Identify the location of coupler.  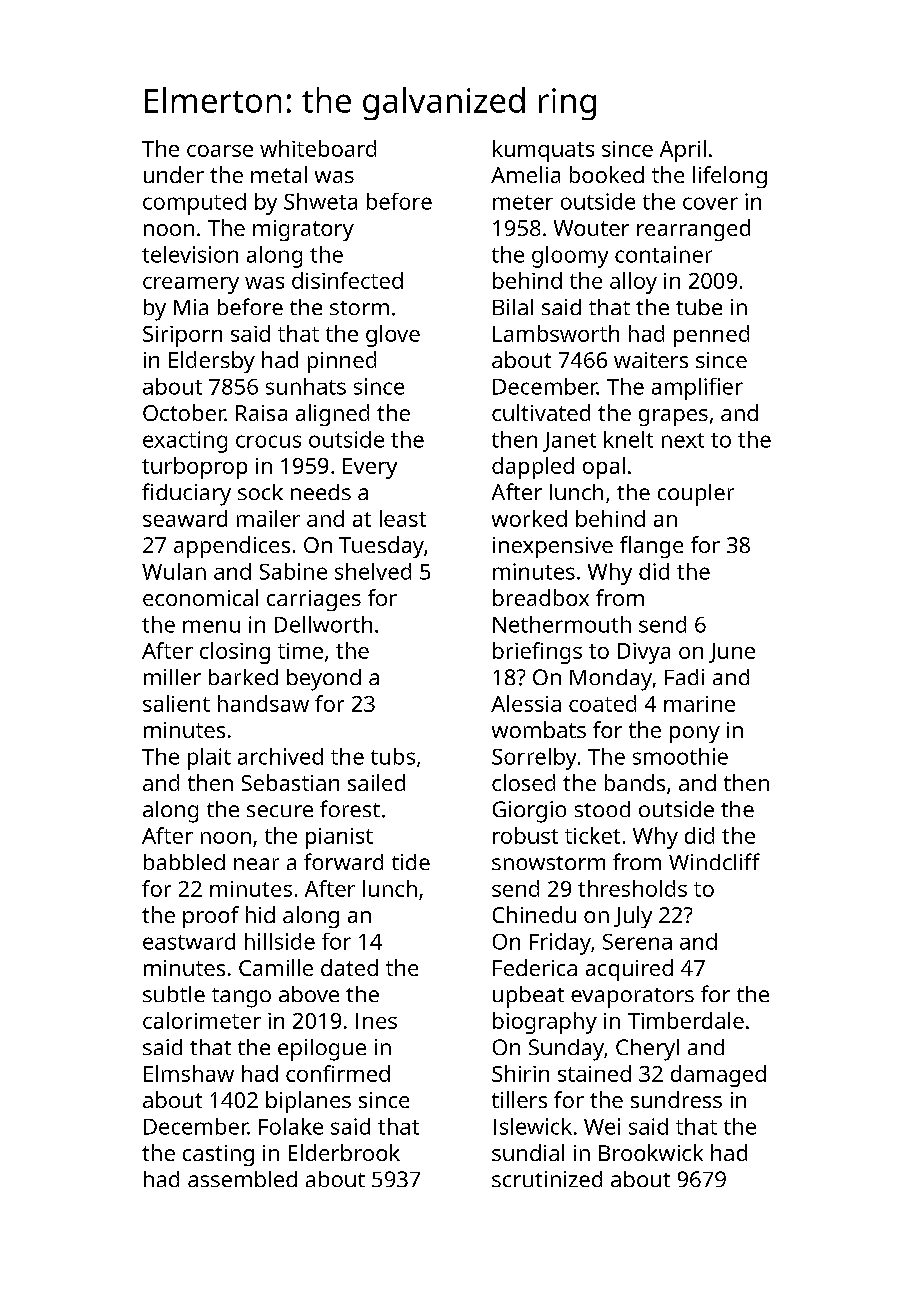
(696, 495).
